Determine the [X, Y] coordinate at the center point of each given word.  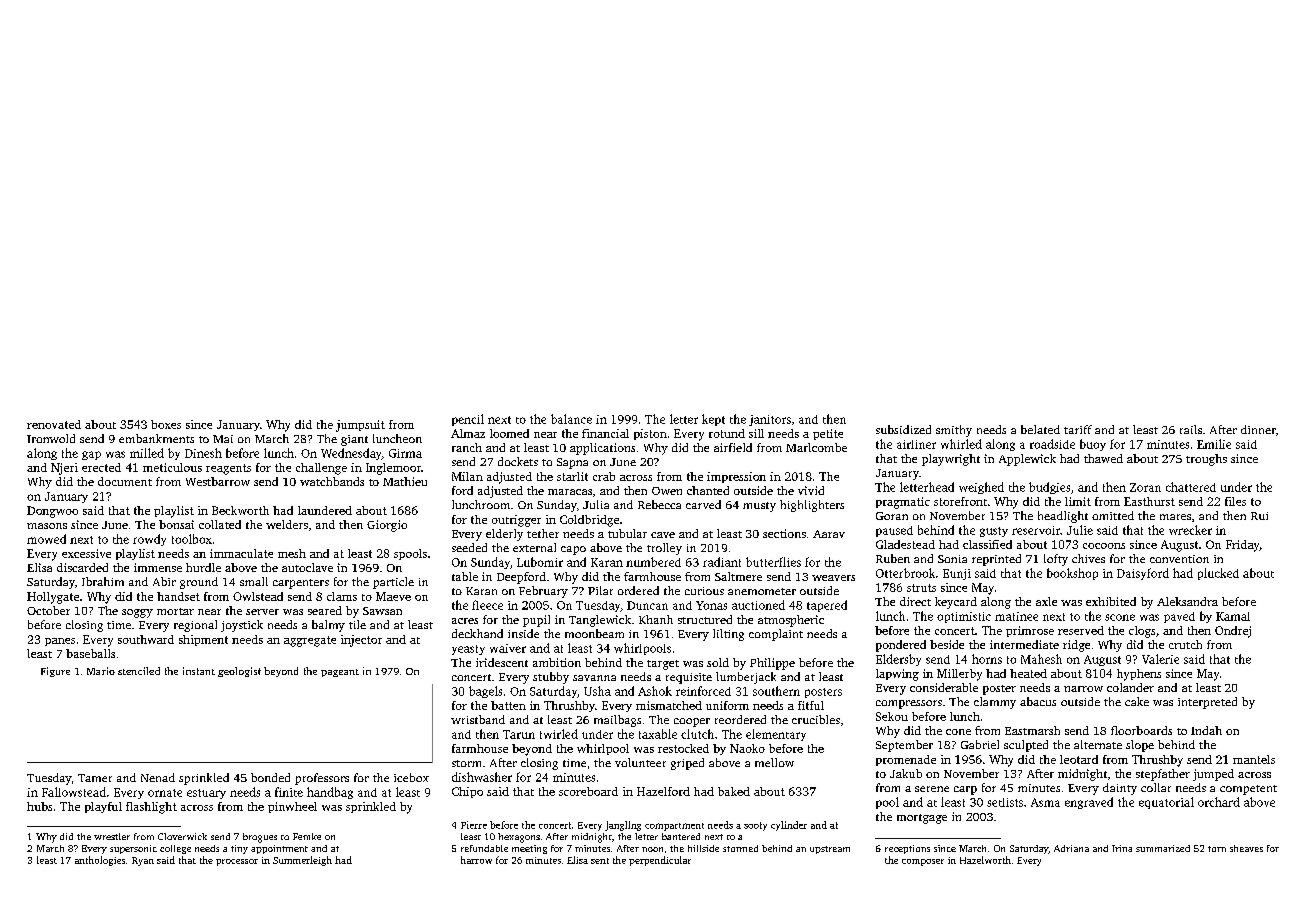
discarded [82, 567]
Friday [1243, 546]
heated [1028, 673]
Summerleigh [302, 861]
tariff [1078, 429]
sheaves [1246, 848]
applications [602, 449]
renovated [54, 424]
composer [923, 862]
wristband [478, 719]
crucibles [816, 719]
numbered [653, 562]
